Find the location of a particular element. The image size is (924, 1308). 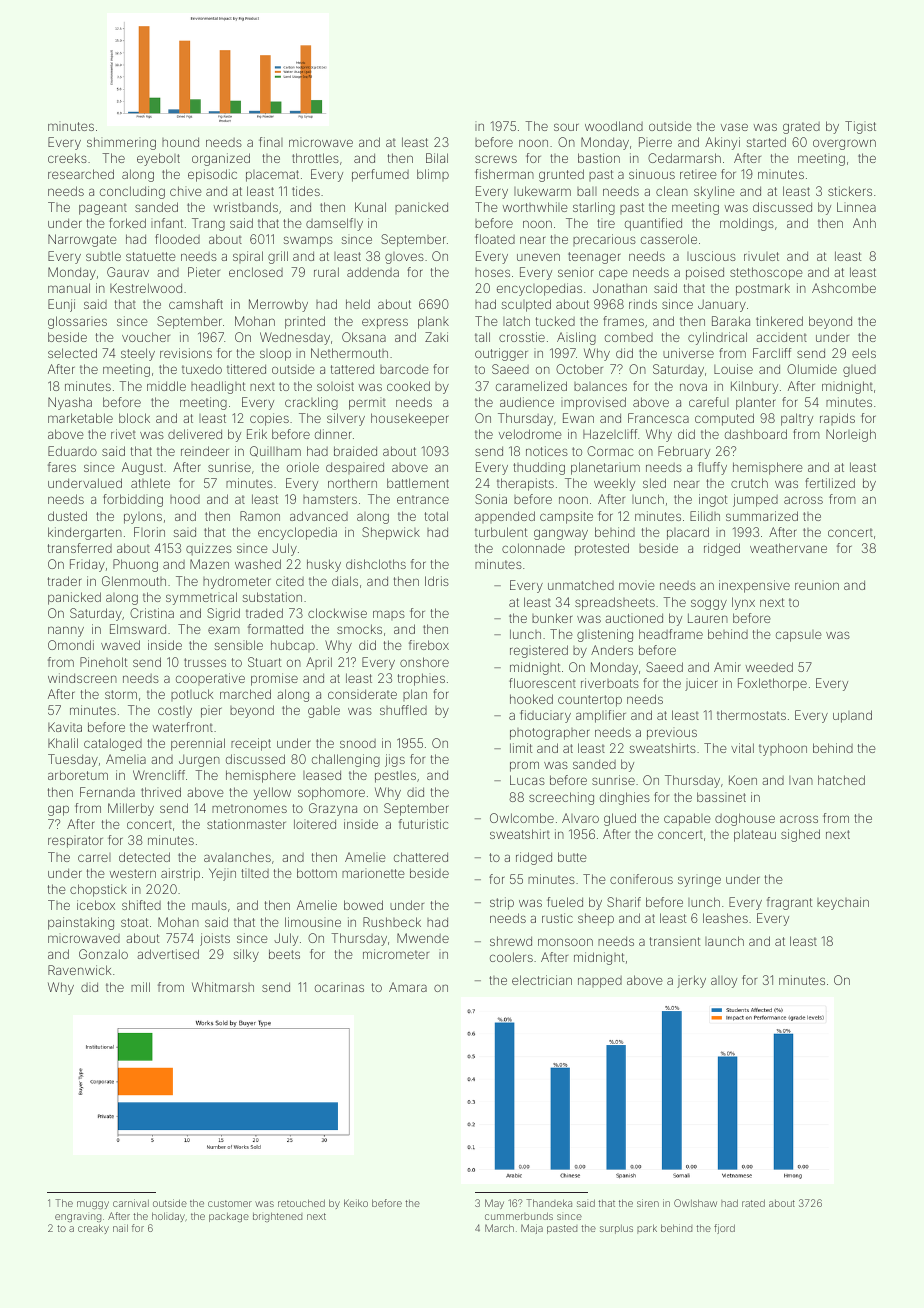

fjord is located at coordinates (724, 1229).
